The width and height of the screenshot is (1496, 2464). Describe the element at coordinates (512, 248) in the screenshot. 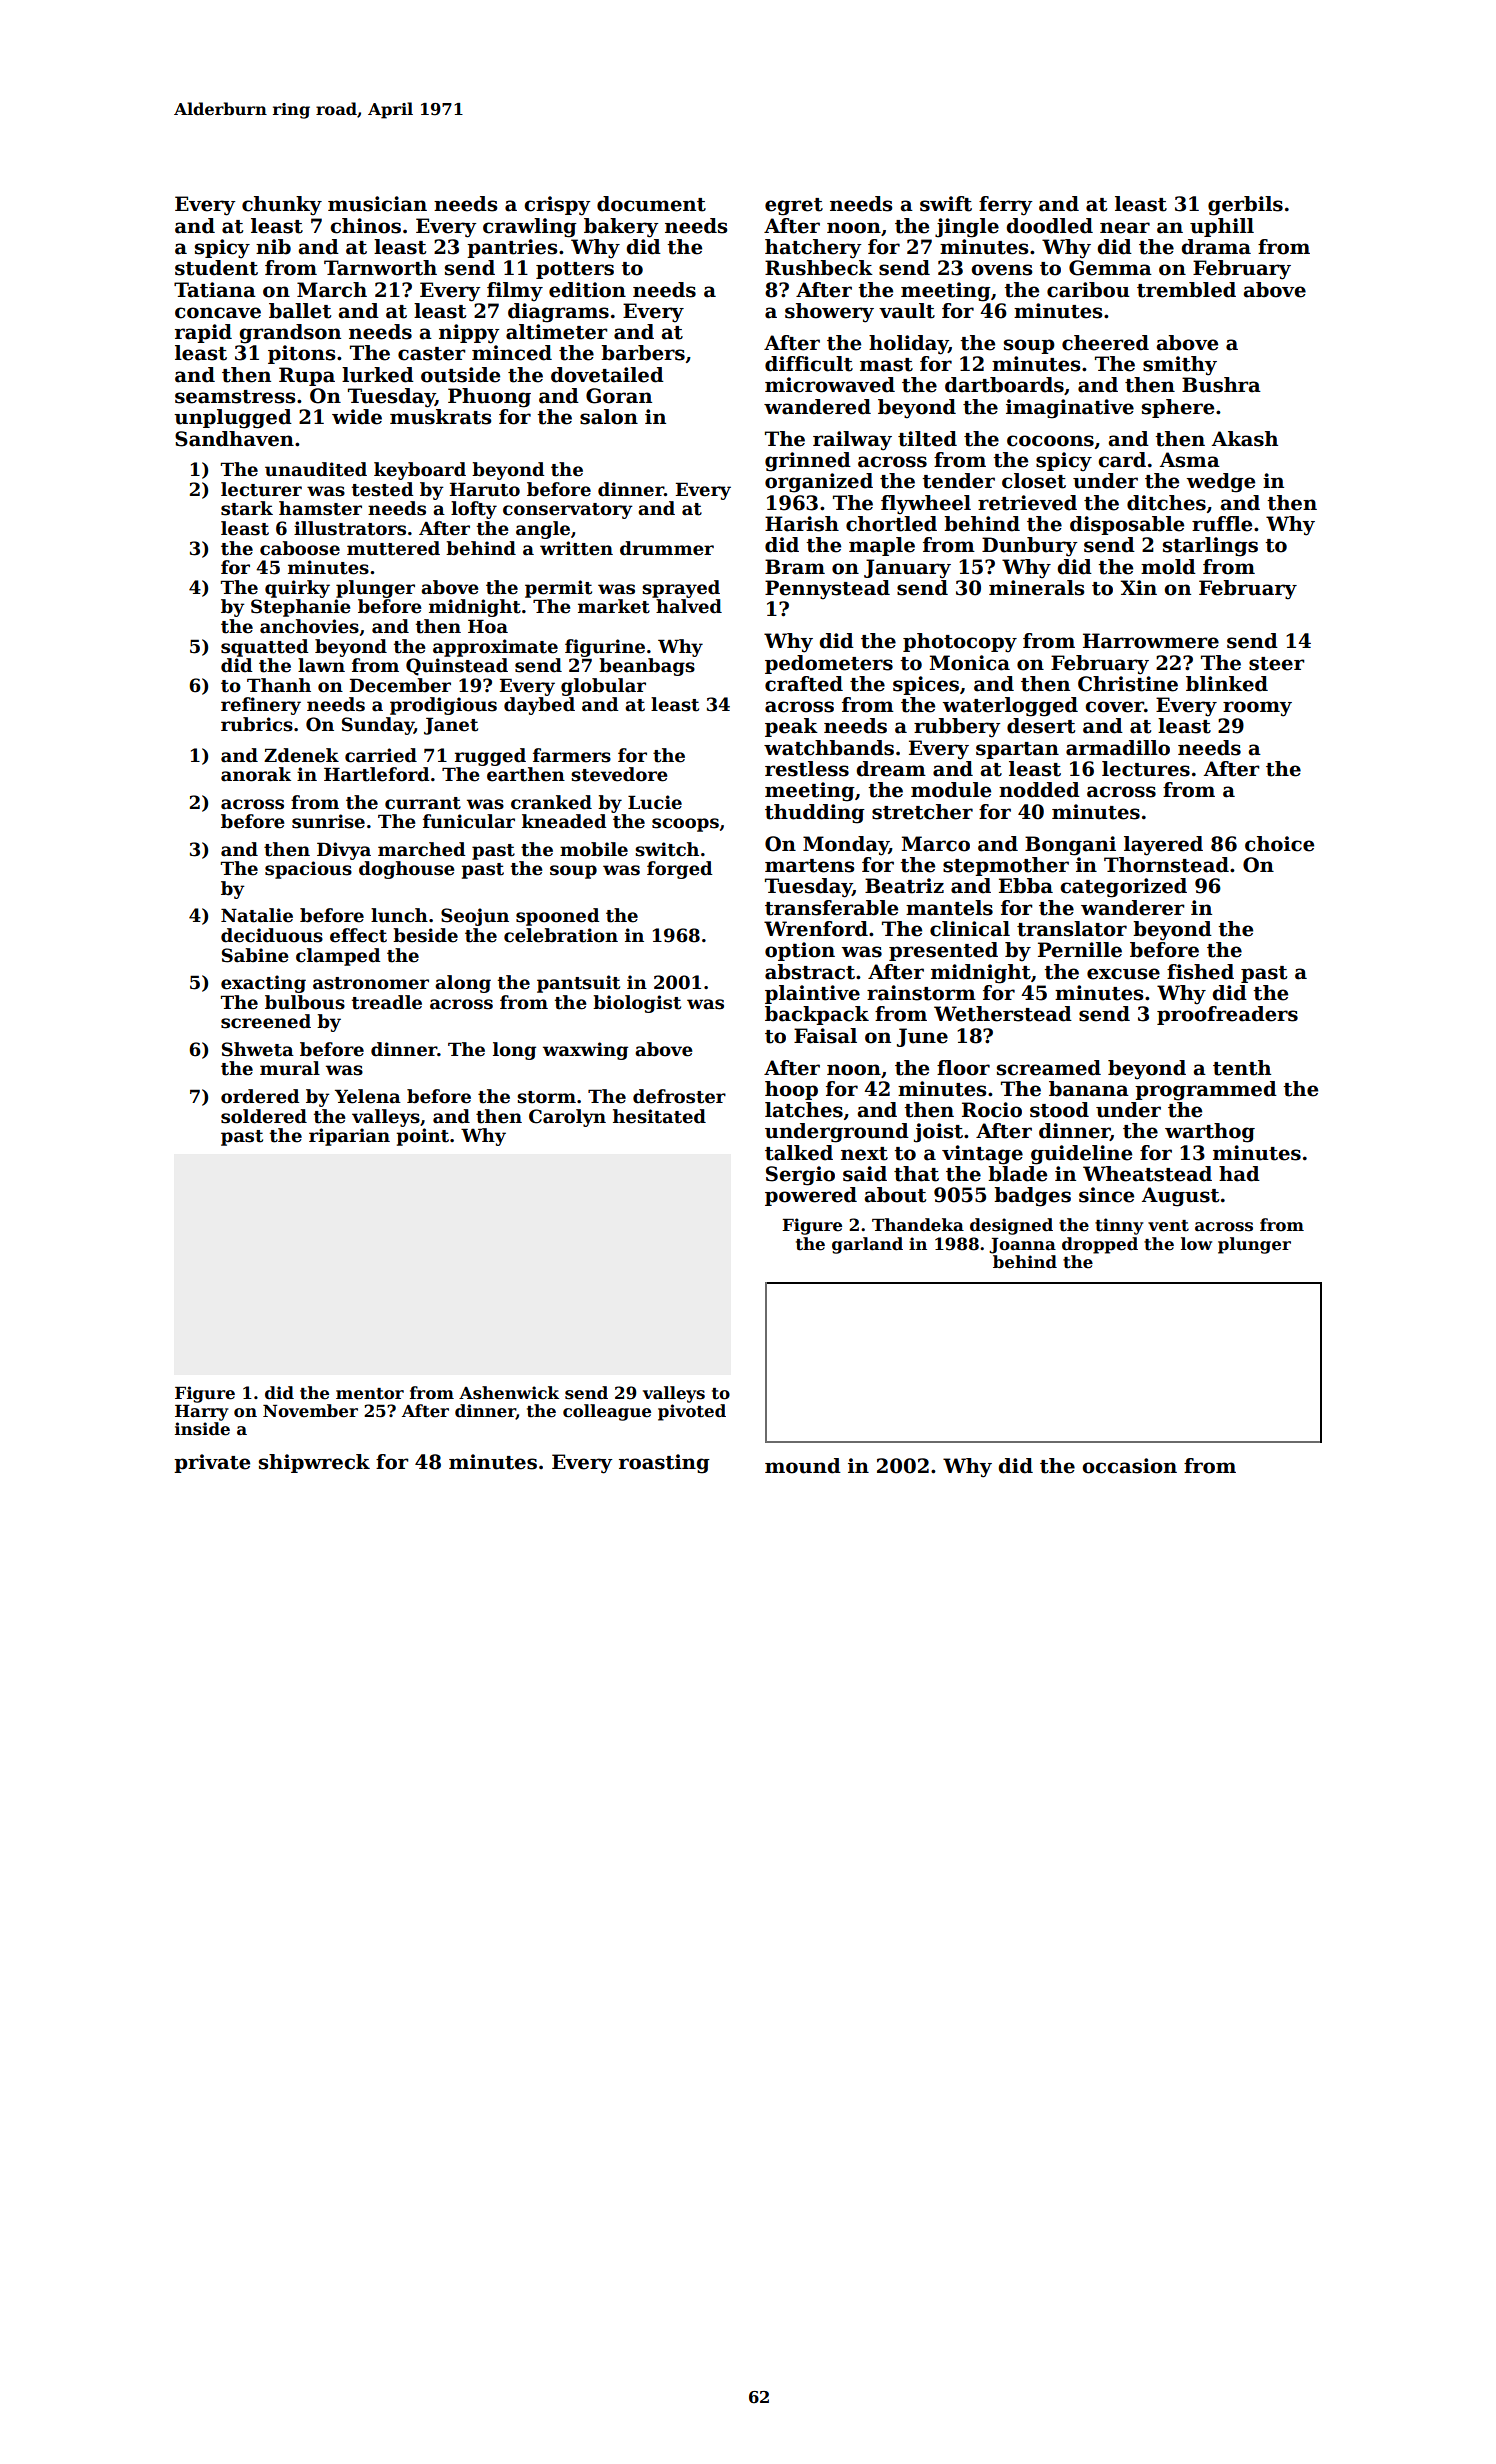

I see `pantries` at that location.
